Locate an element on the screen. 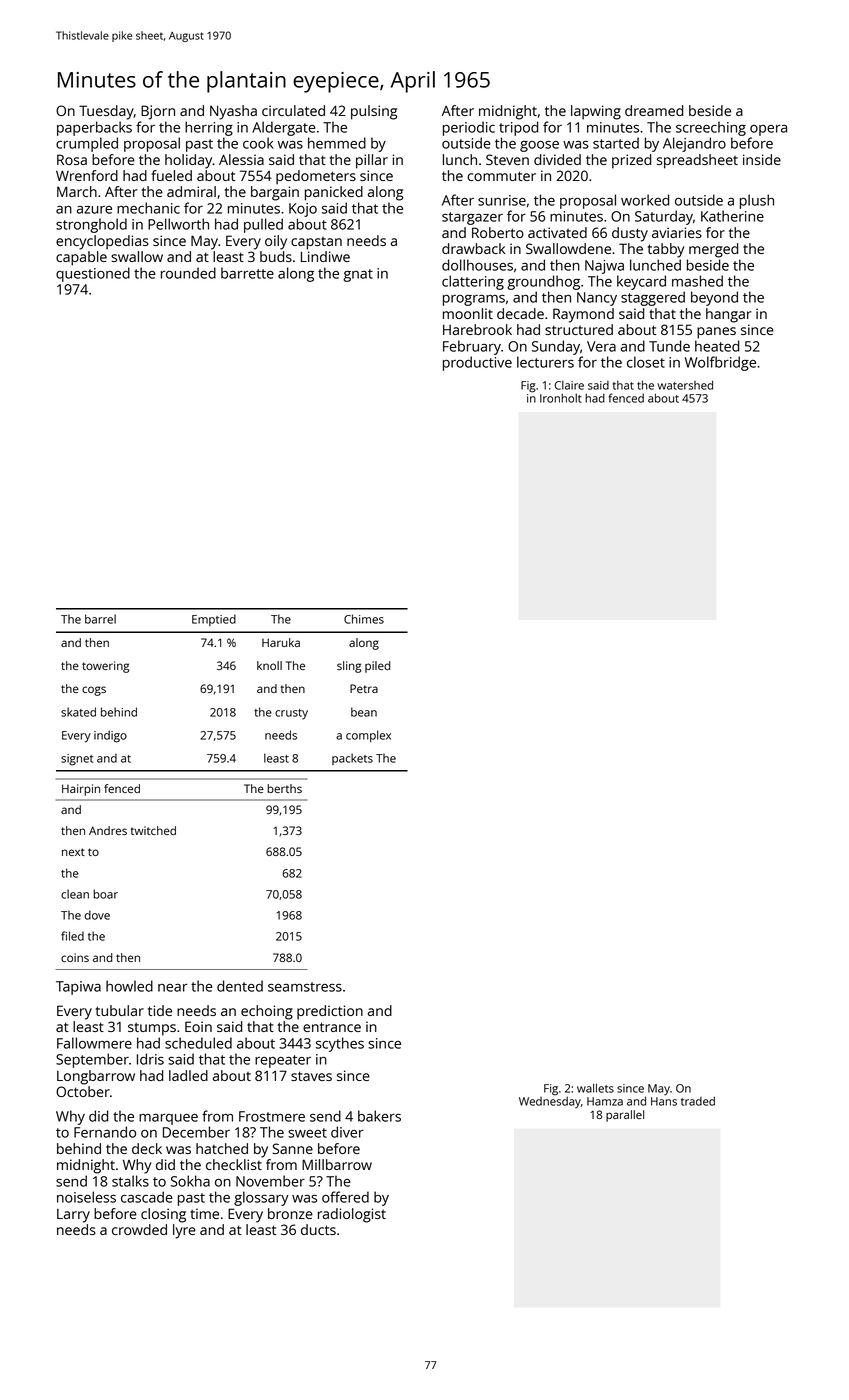  Nyasha is located at coordinates (233, 112).
